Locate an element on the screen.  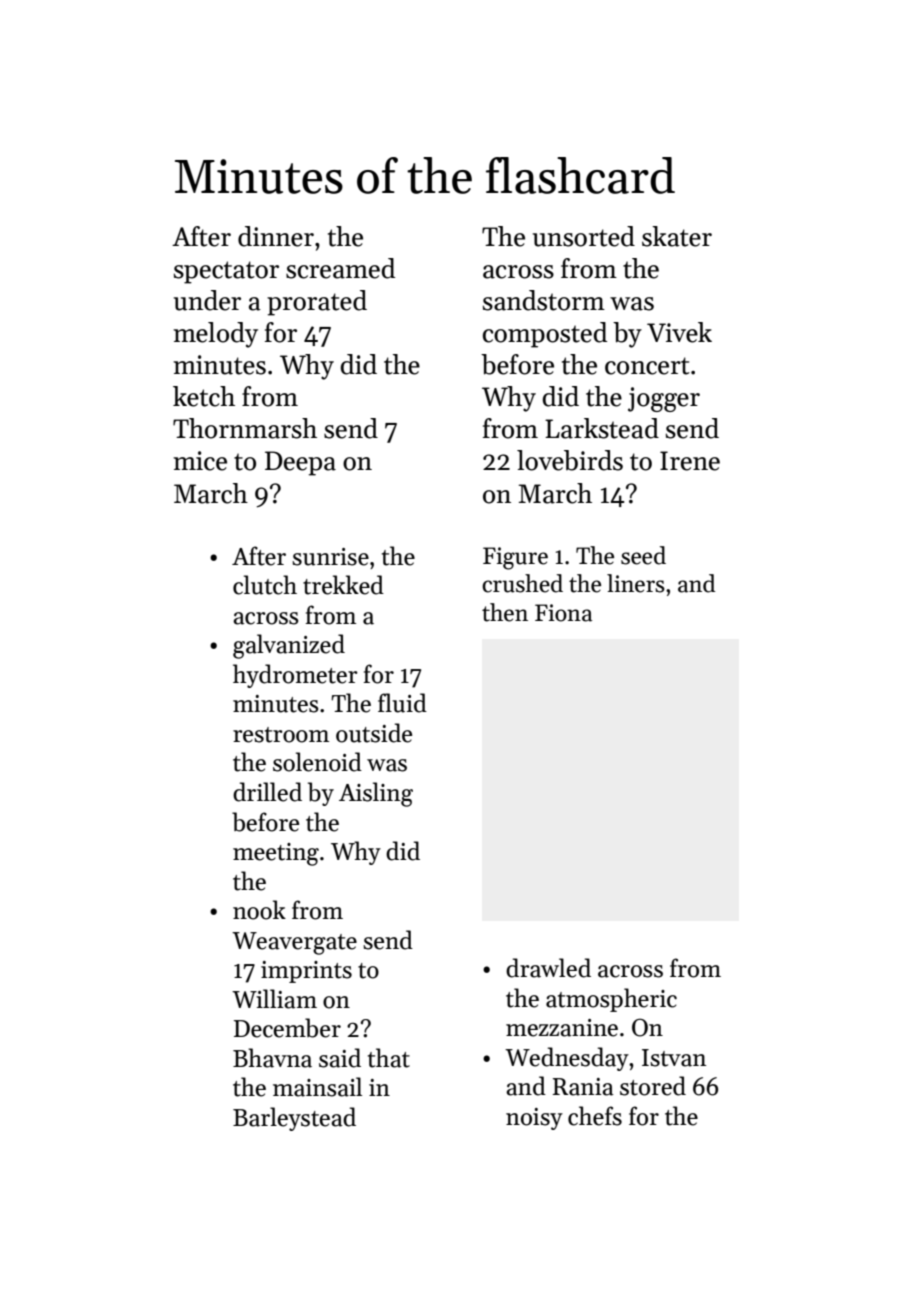
dinner is located at coordinates (276, 236).
